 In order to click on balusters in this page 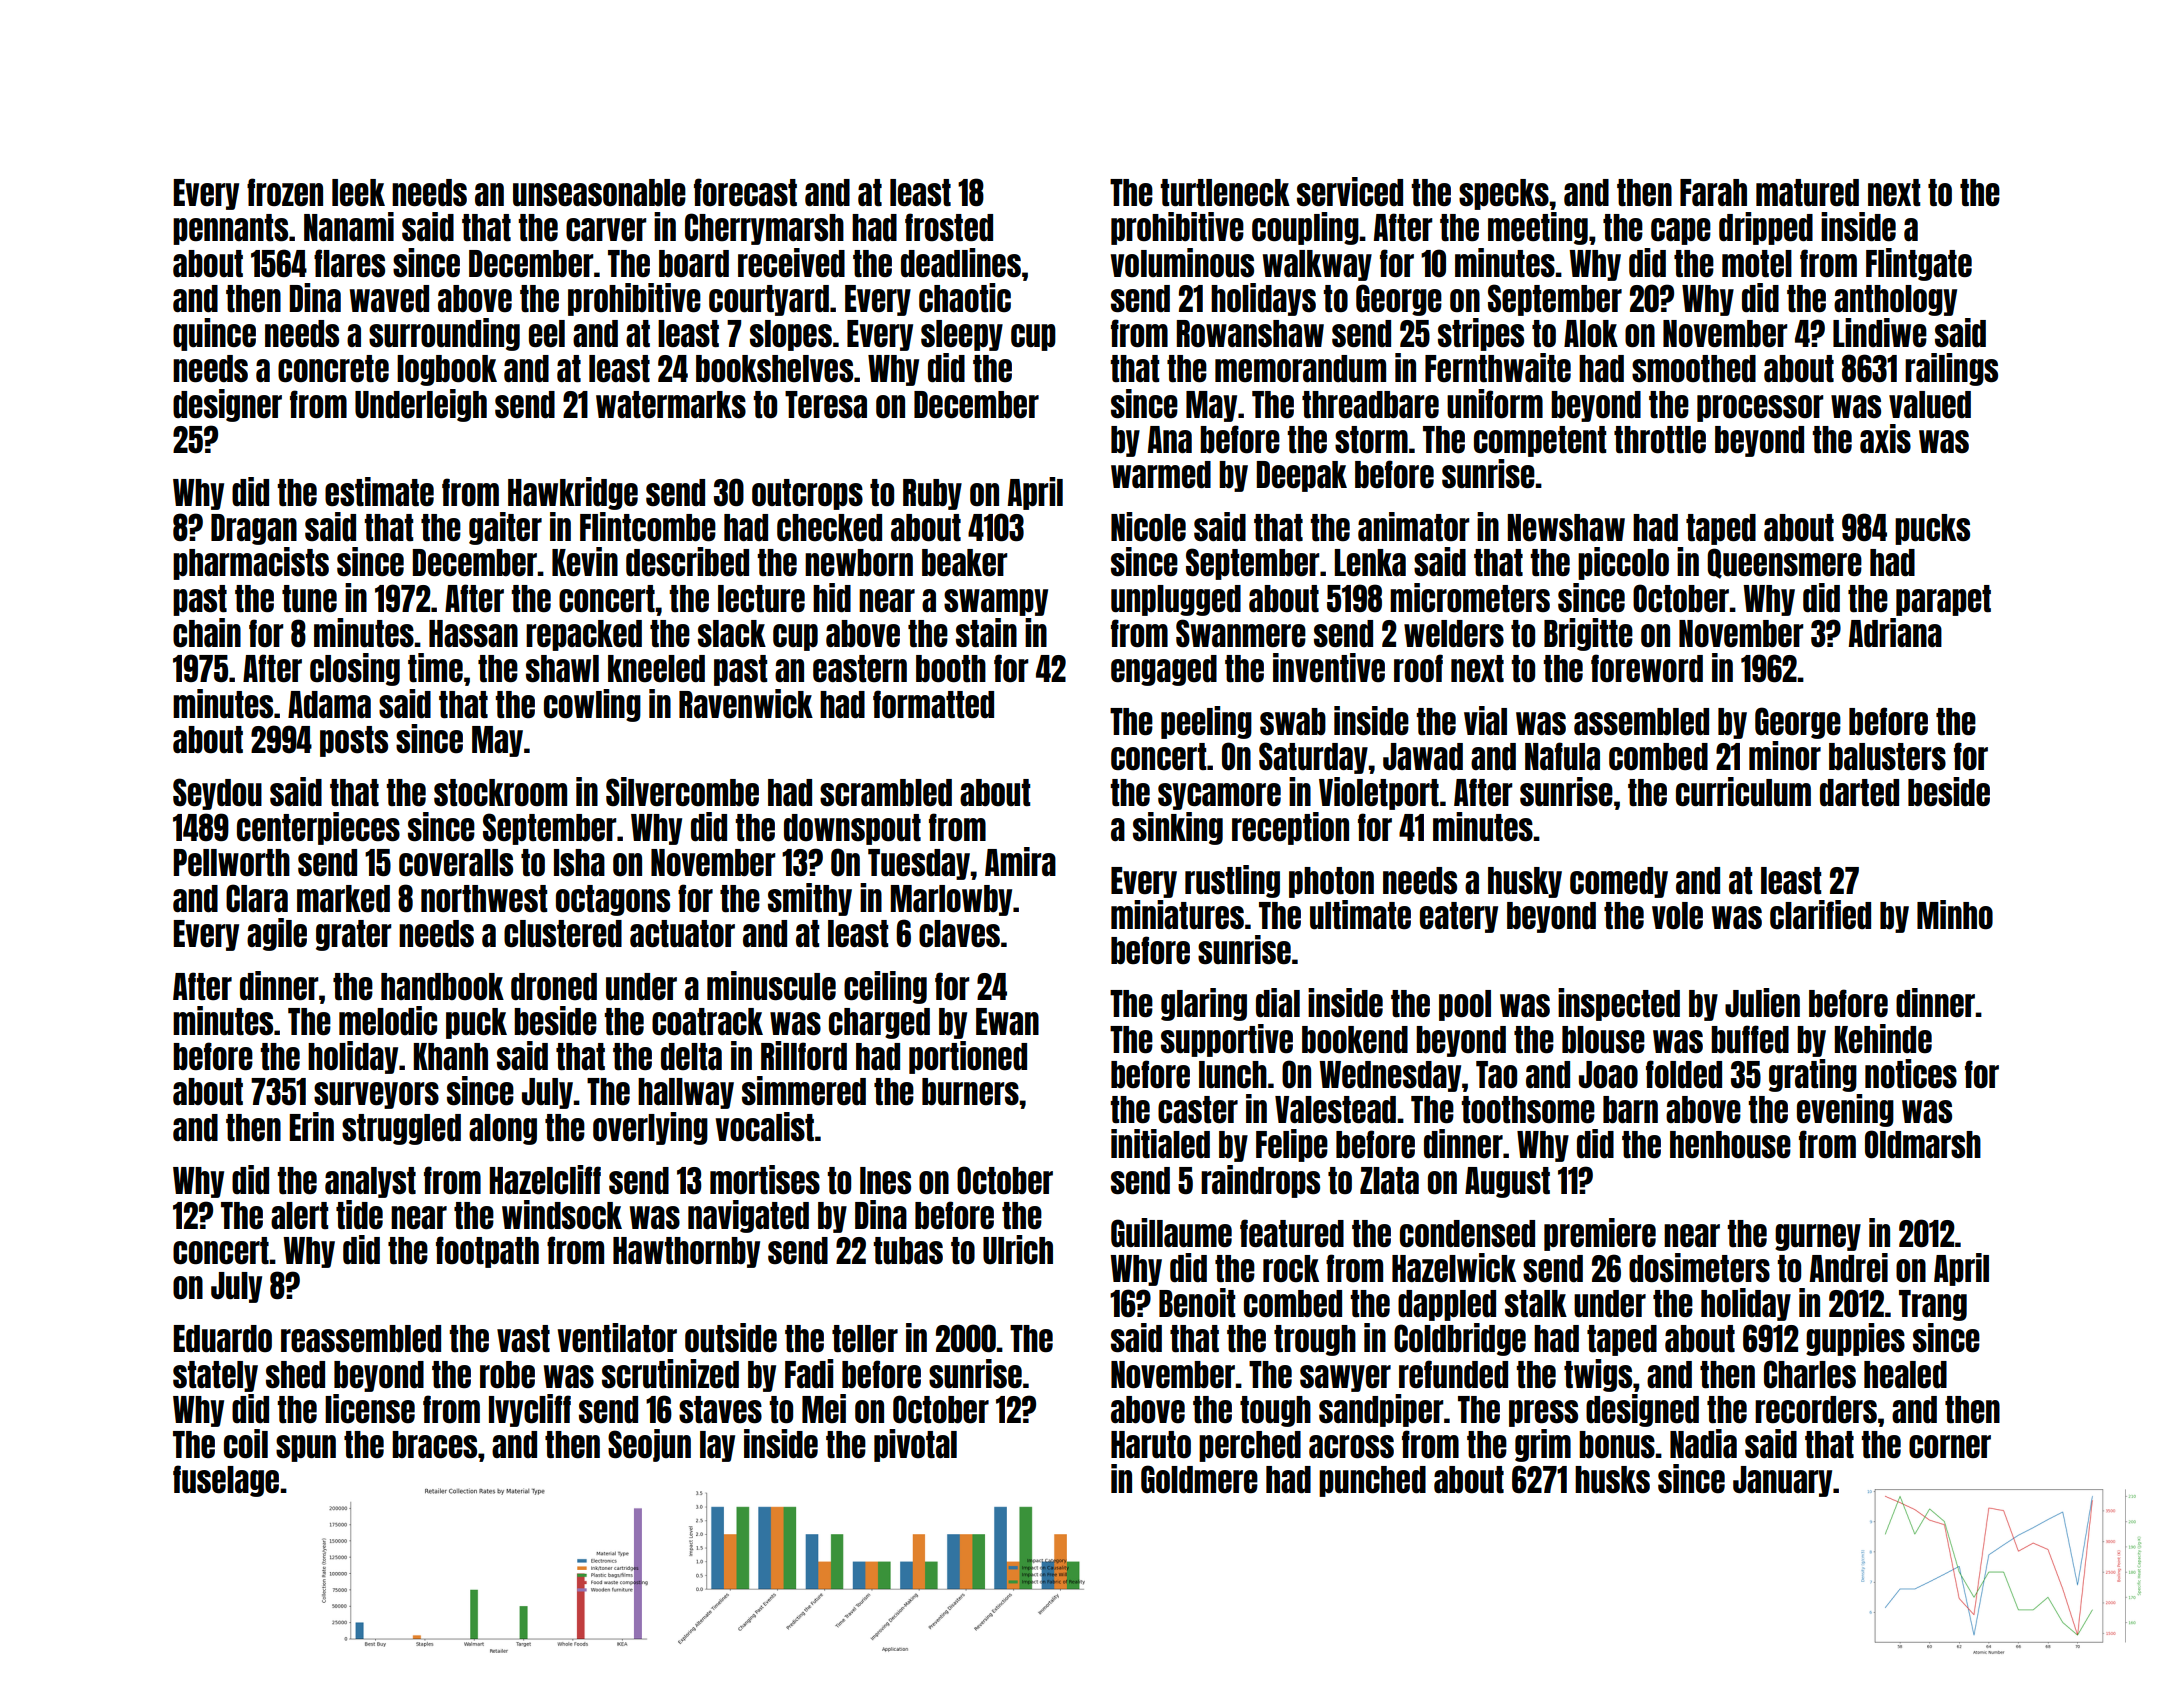, I will do `click(1887, 757)`.
